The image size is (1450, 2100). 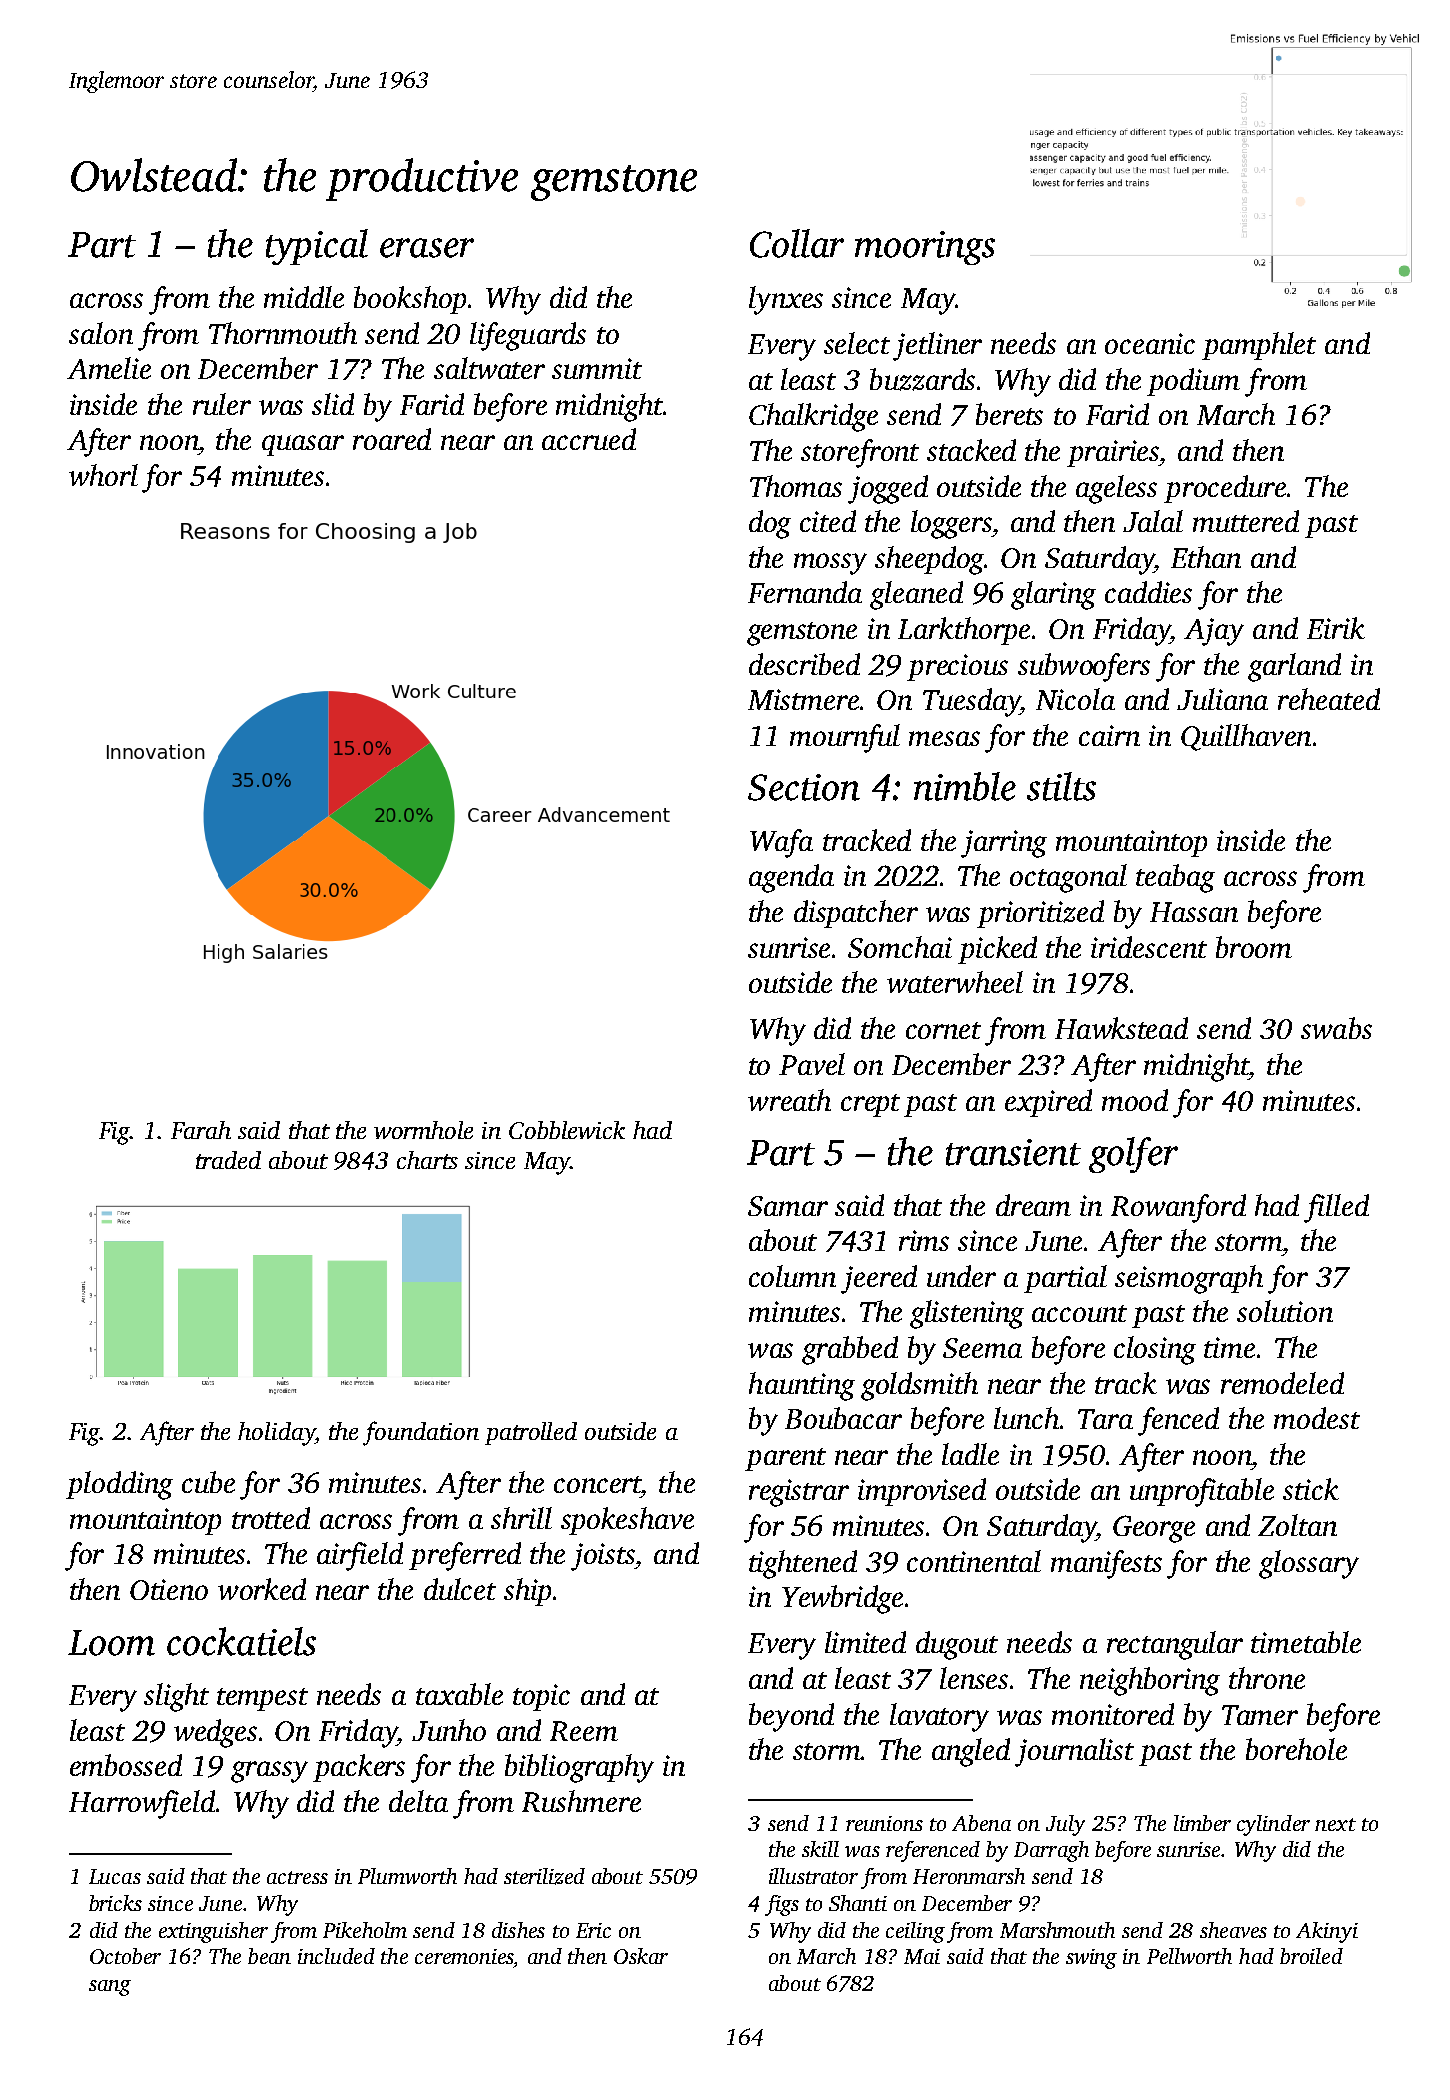 I want to click on Otieno, so click(x=169, y=1589).
